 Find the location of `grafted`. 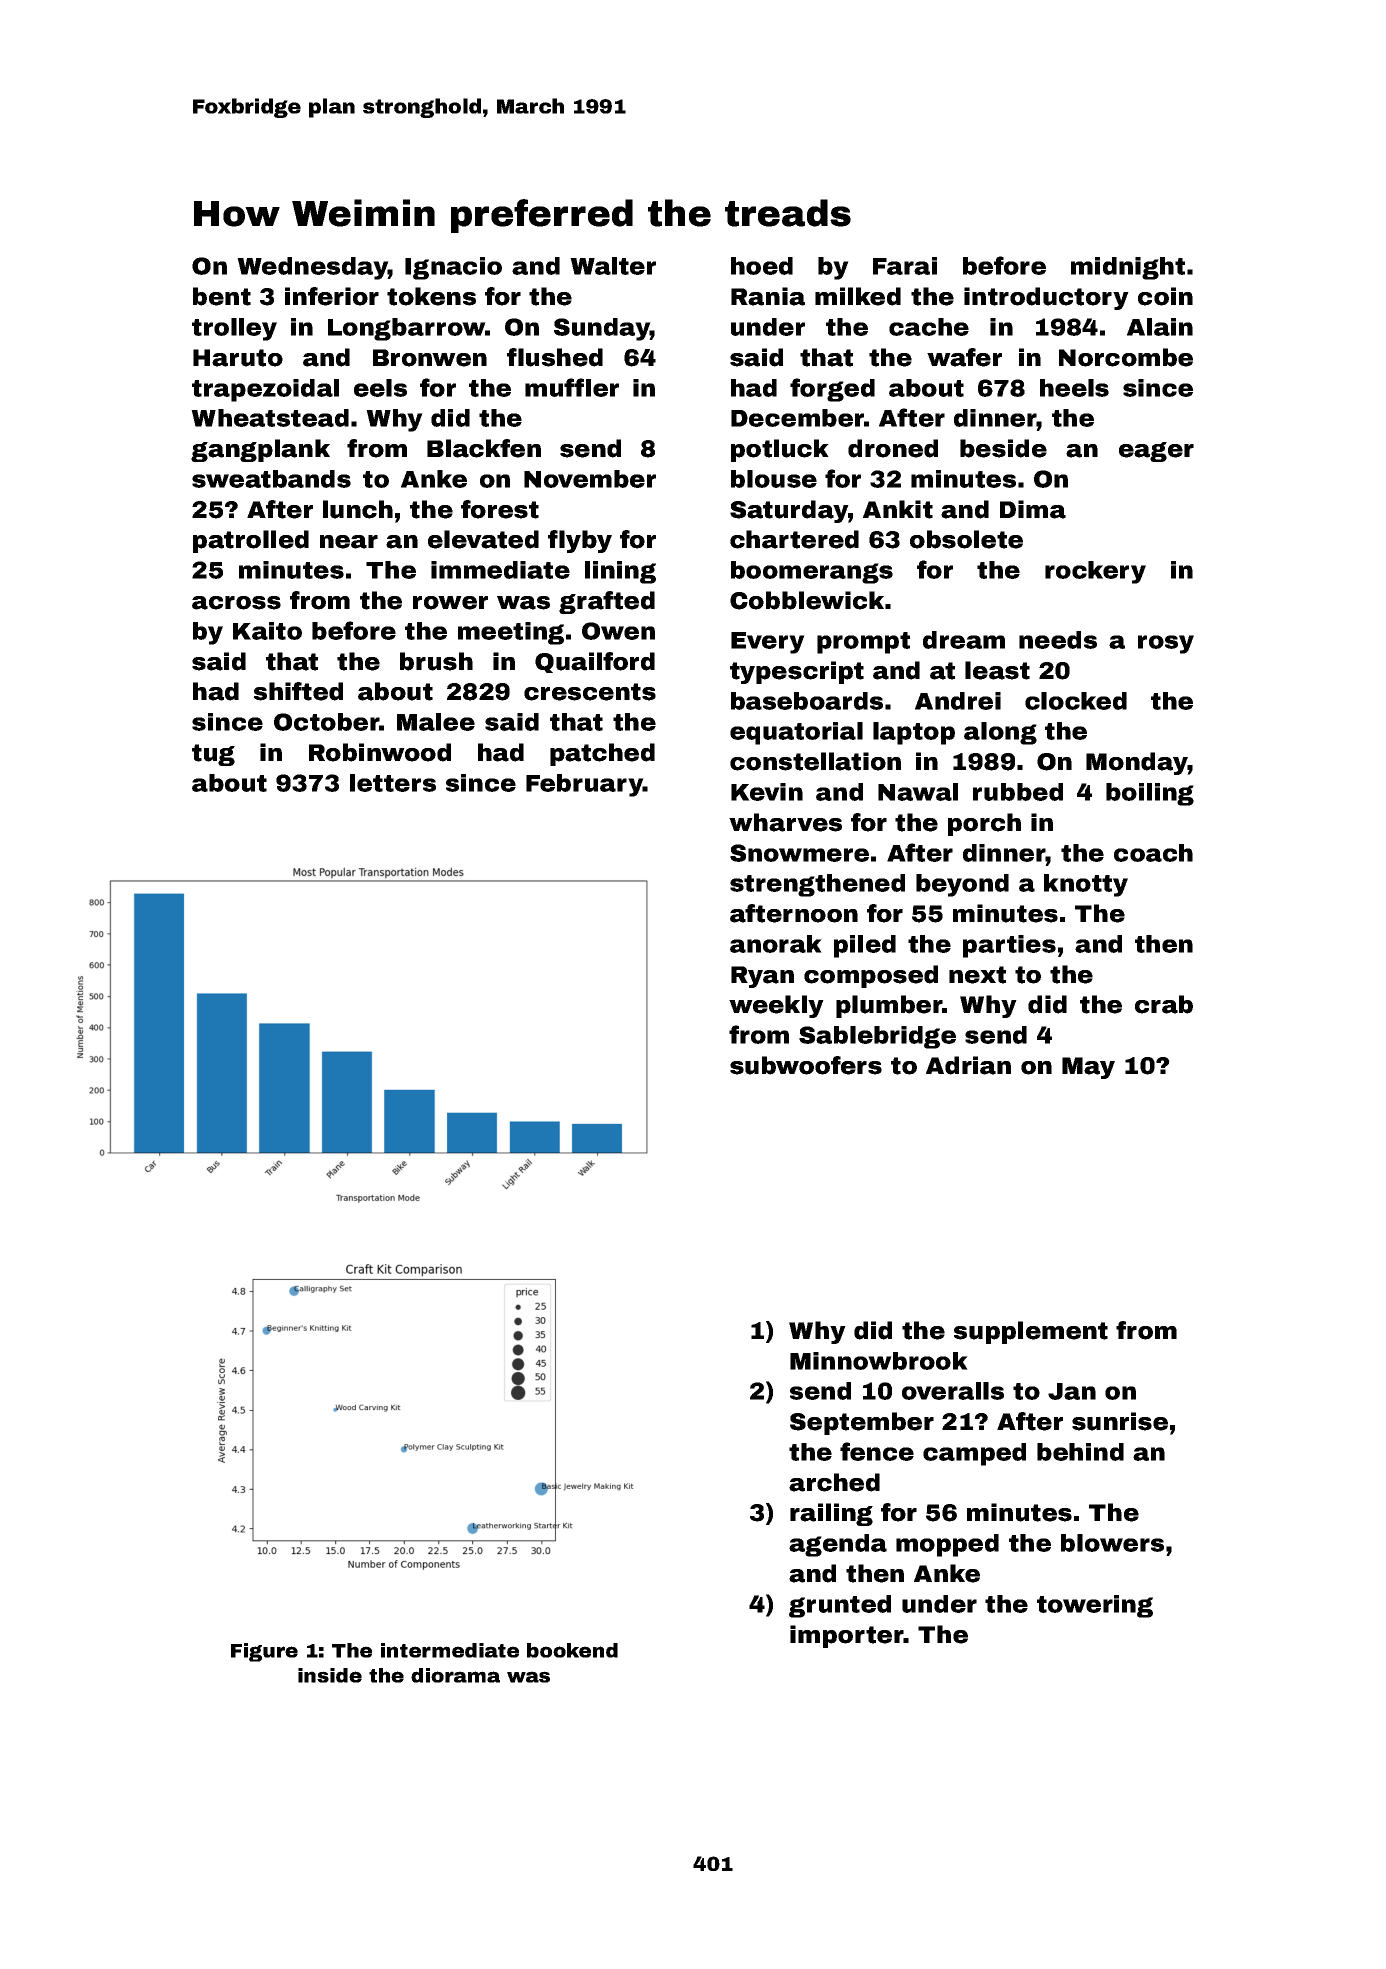

grafted is located at coordinates (607, 602).
